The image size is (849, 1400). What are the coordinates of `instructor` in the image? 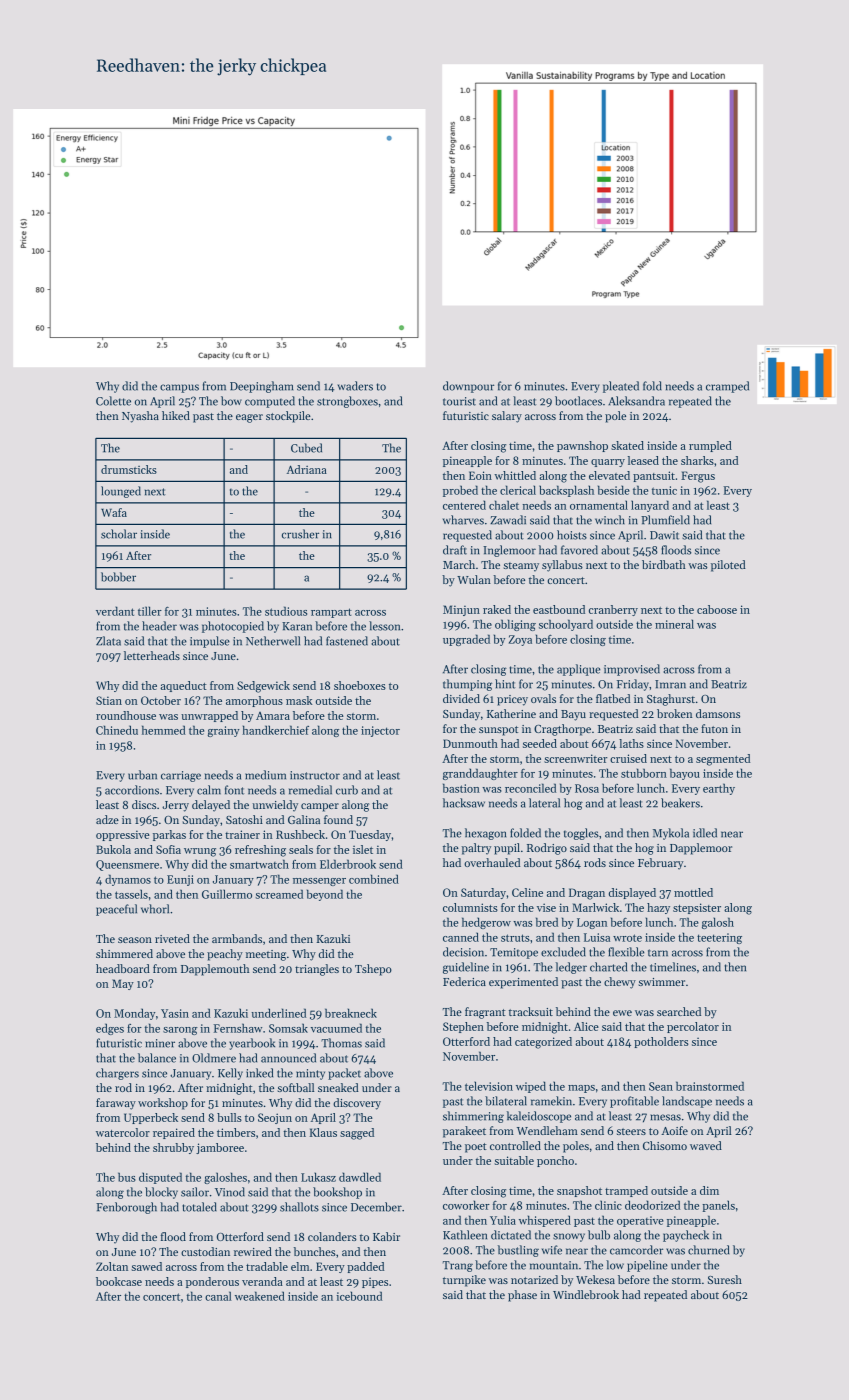 It's located at (315, 775).
